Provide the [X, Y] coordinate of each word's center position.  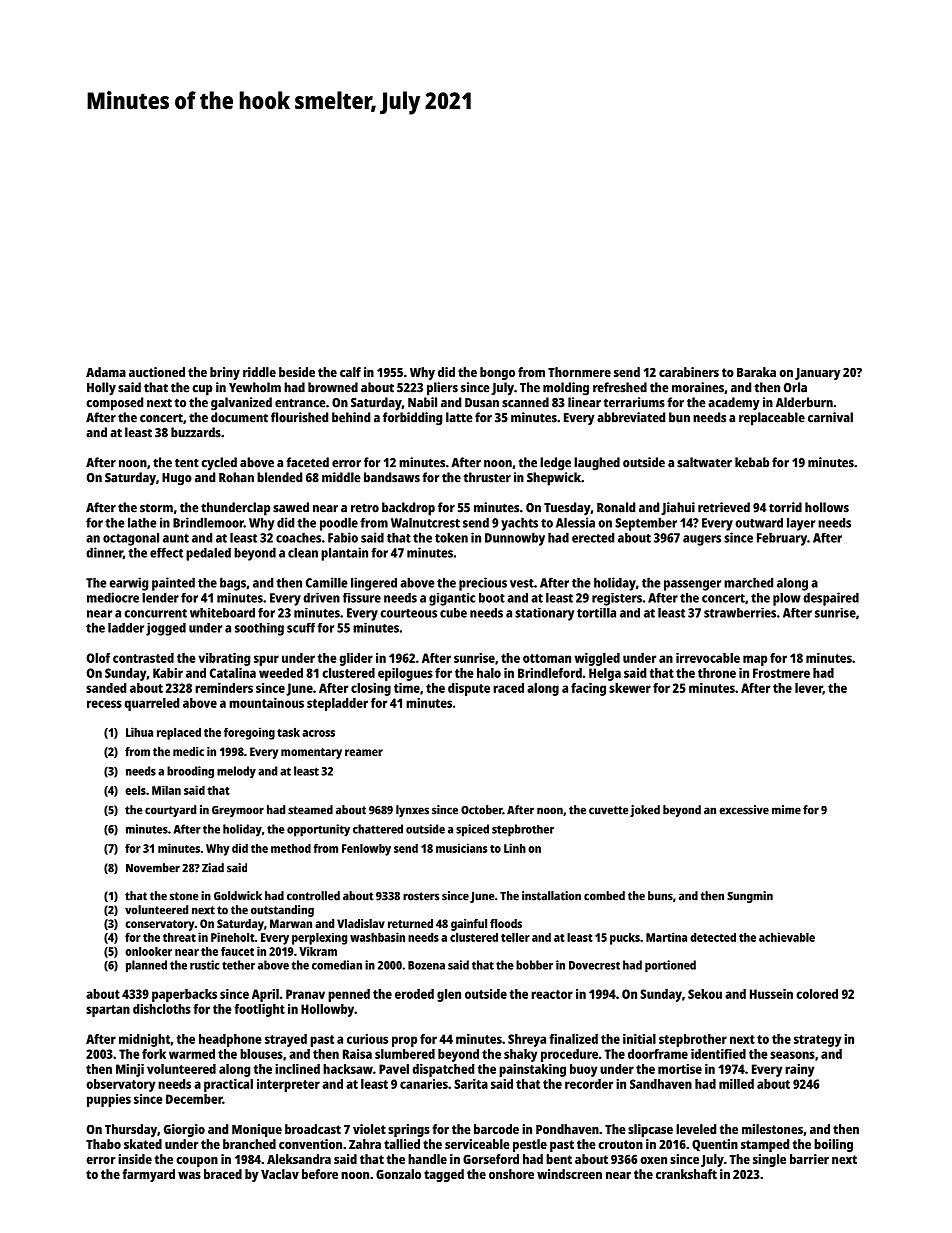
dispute [469, 689]
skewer [630, 688]
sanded [106, 688]
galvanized [241, 404]
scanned [525, 402]
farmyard [149, 1175]
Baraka [756, 372]
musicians [461, 848]
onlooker [148, 951]
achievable [787, 937]
